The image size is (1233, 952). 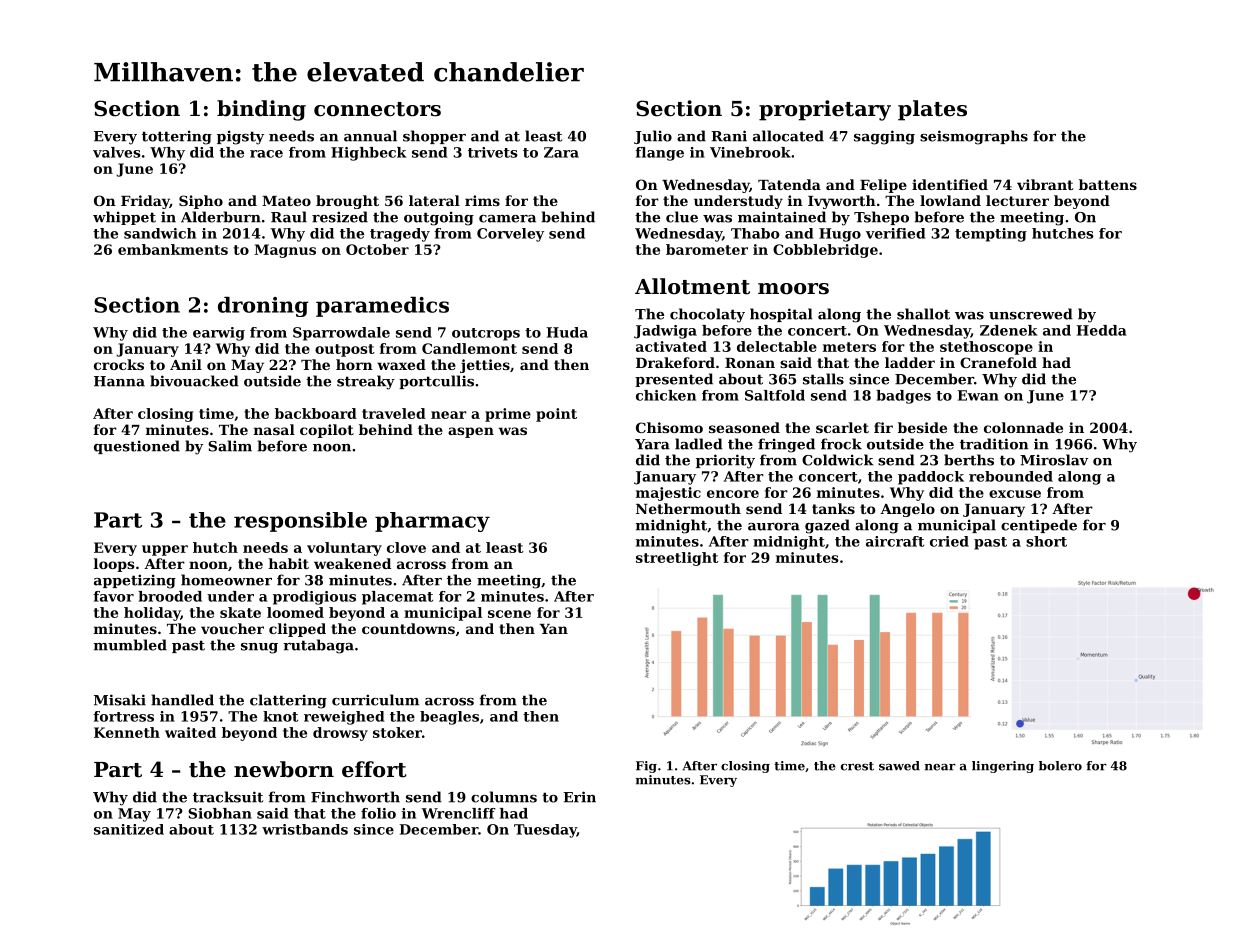 What do you see at coordinates (129, 829) in the page?
I see `sanitized` at bounding box center [129, 829].
